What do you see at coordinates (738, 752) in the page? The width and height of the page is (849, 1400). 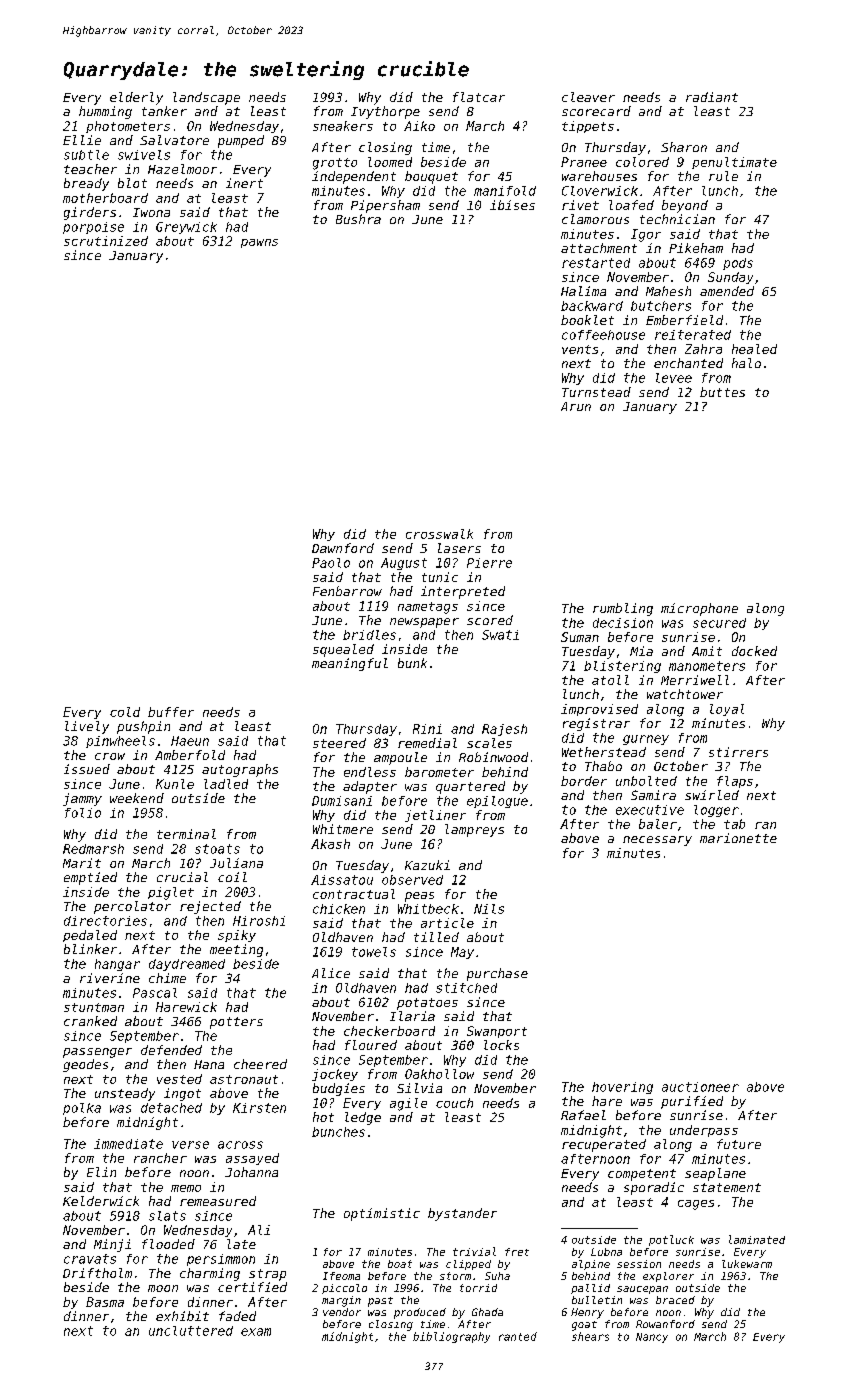 I see `stirrers` at bounding box center [738, 752].
